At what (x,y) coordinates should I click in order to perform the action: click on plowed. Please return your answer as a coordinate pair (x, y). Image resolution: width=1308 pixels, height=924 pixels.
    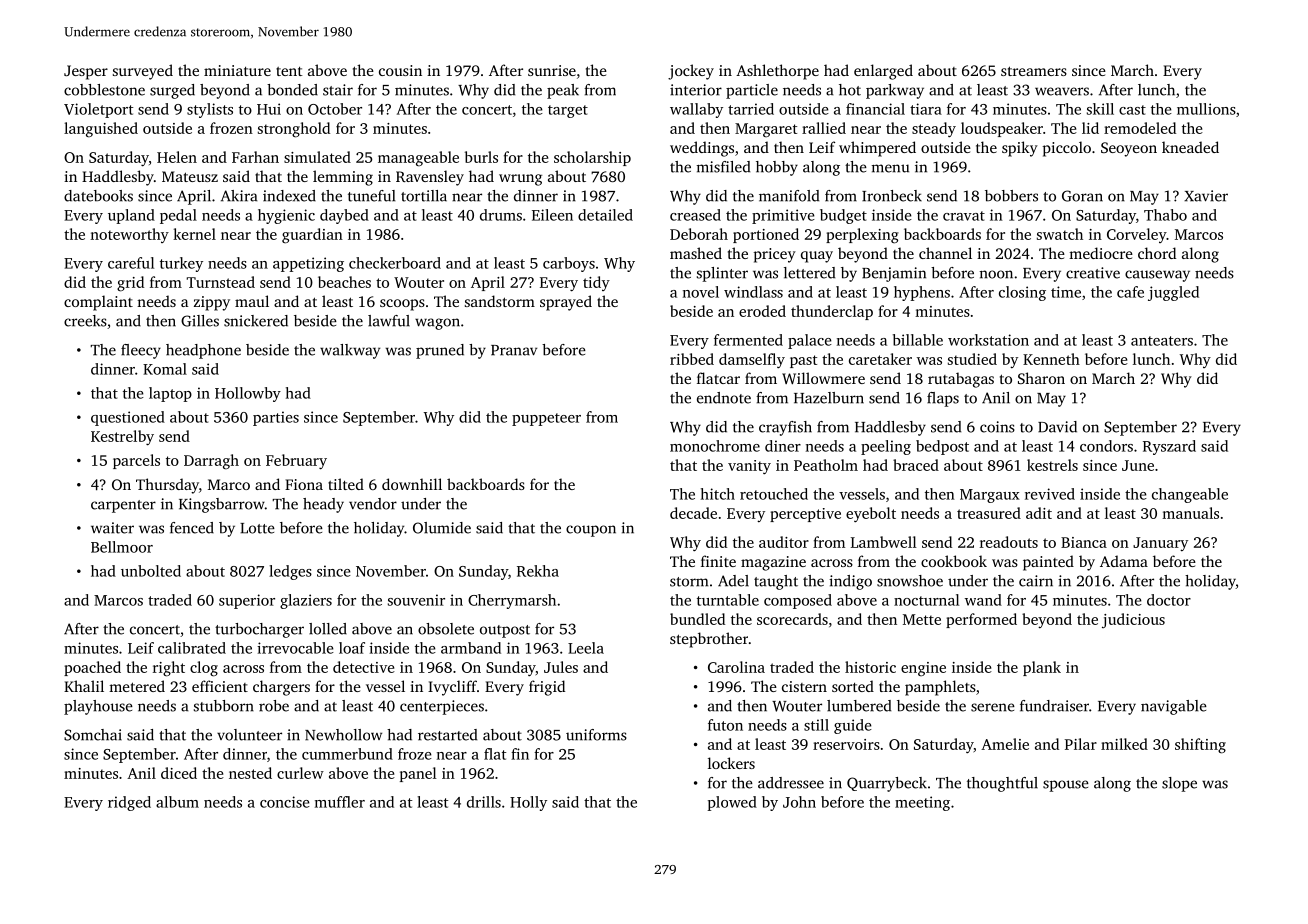
    Looking at the image, I should click on (732, 803).
